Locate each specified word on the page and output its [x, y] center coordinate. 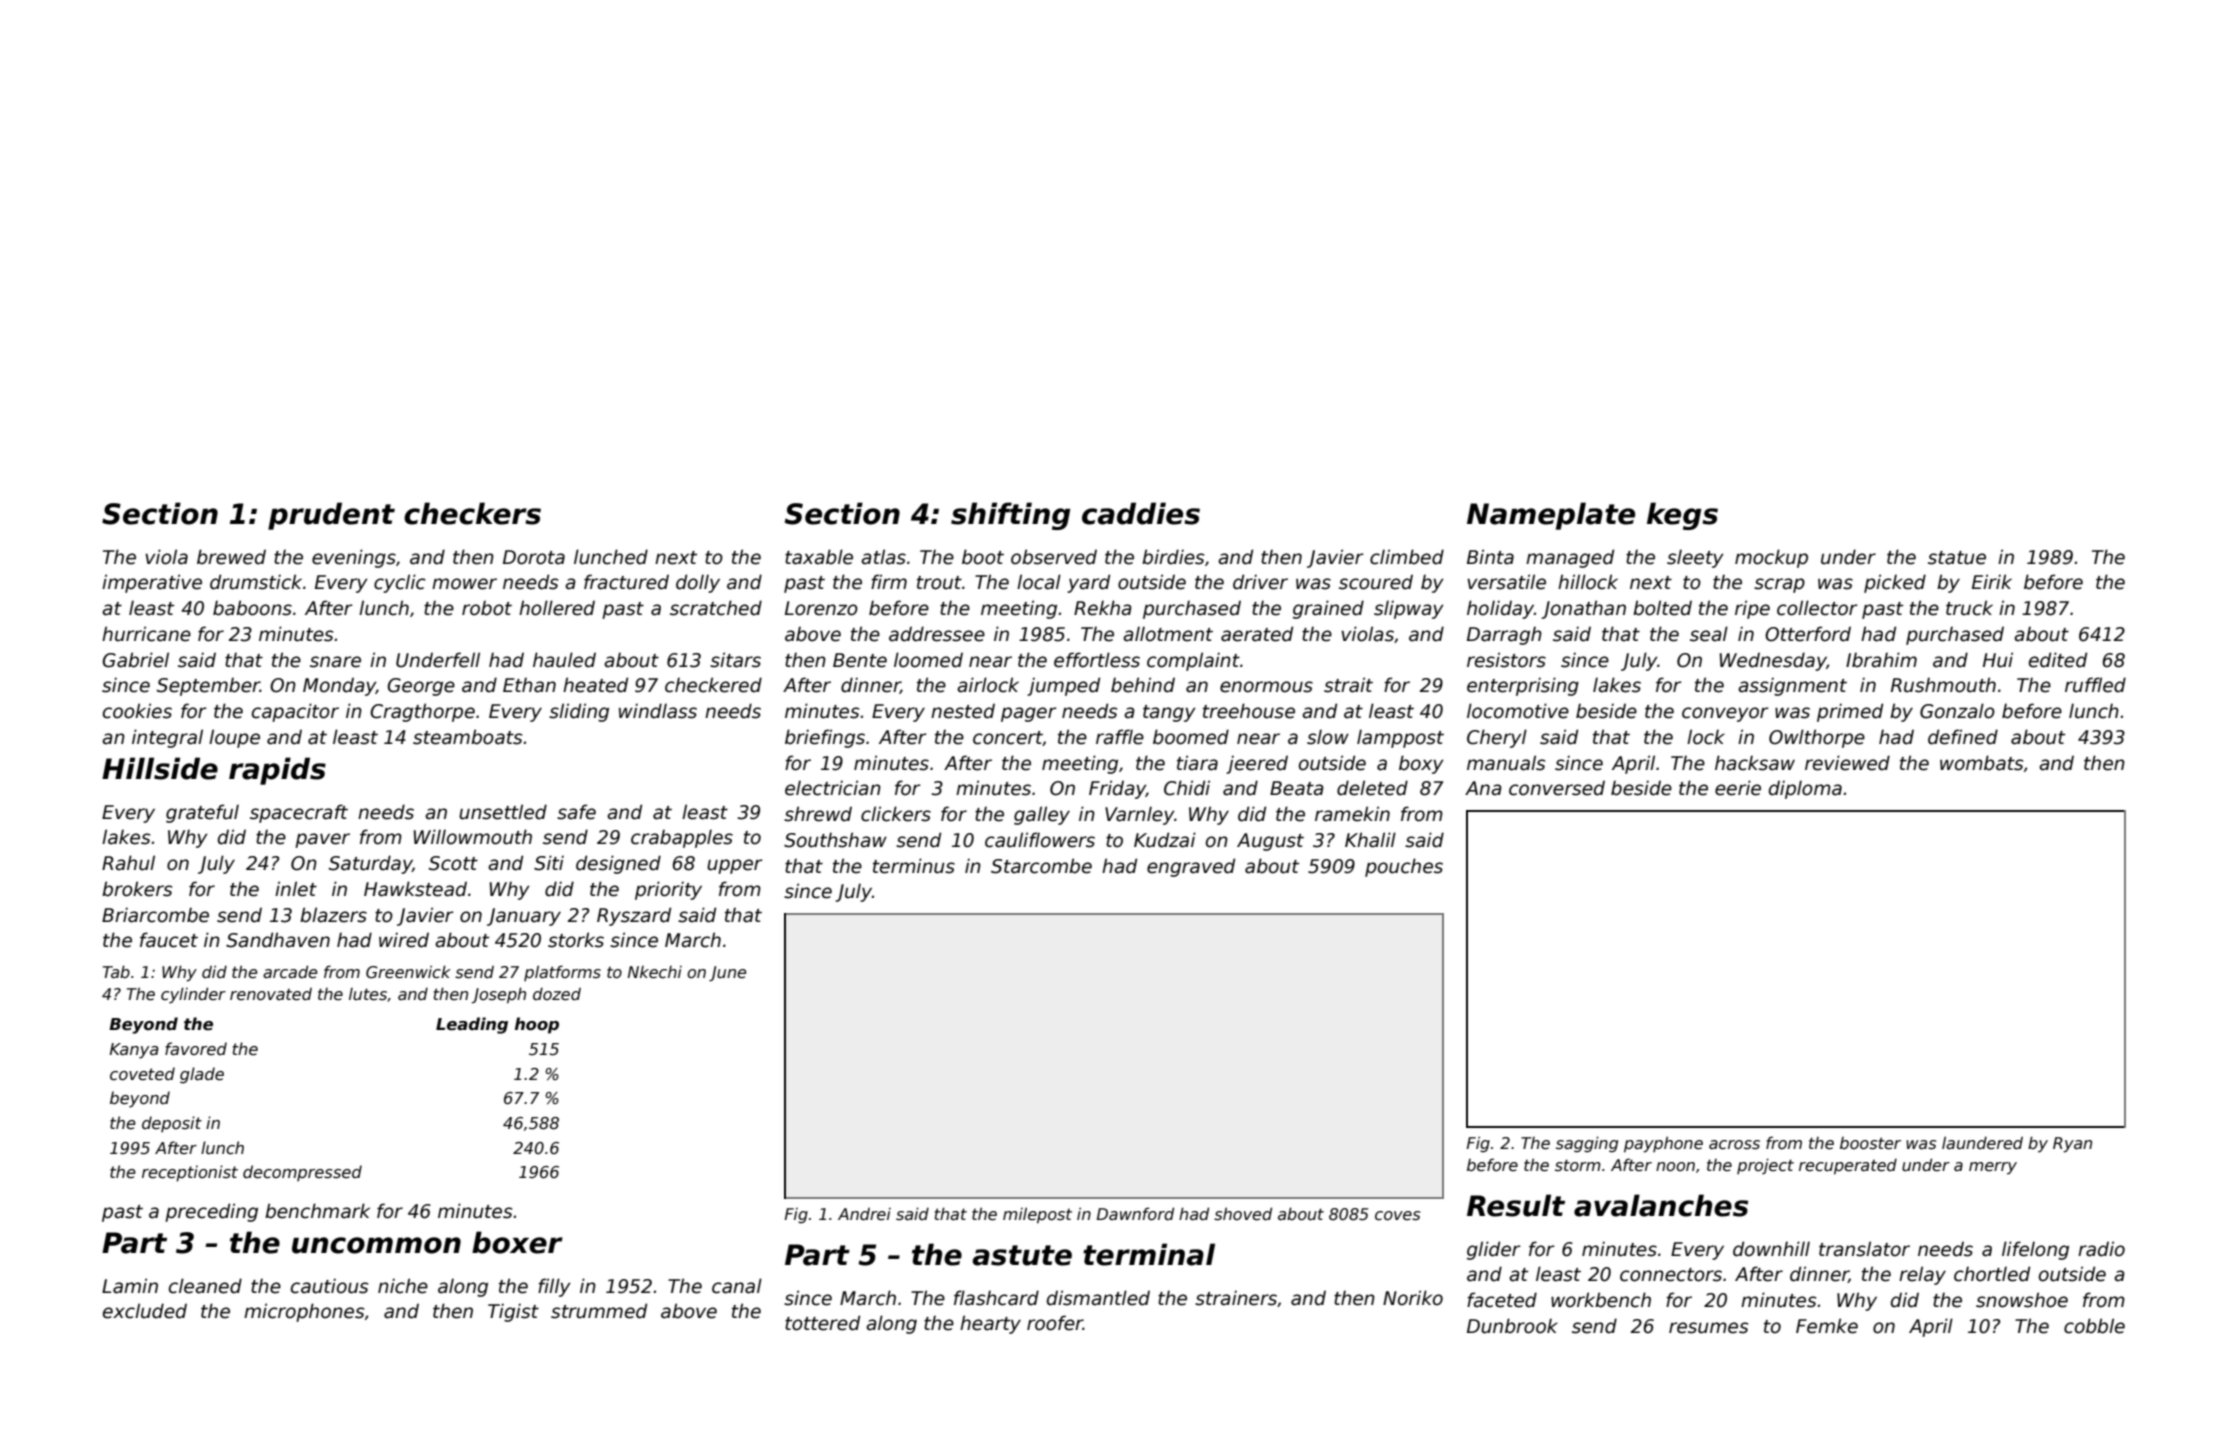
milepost [1037, 1215]
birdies [1173, 557]
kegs [1682, 516]
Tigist [513, 1312]
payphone [1663, 1144]
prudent [331, 516]
